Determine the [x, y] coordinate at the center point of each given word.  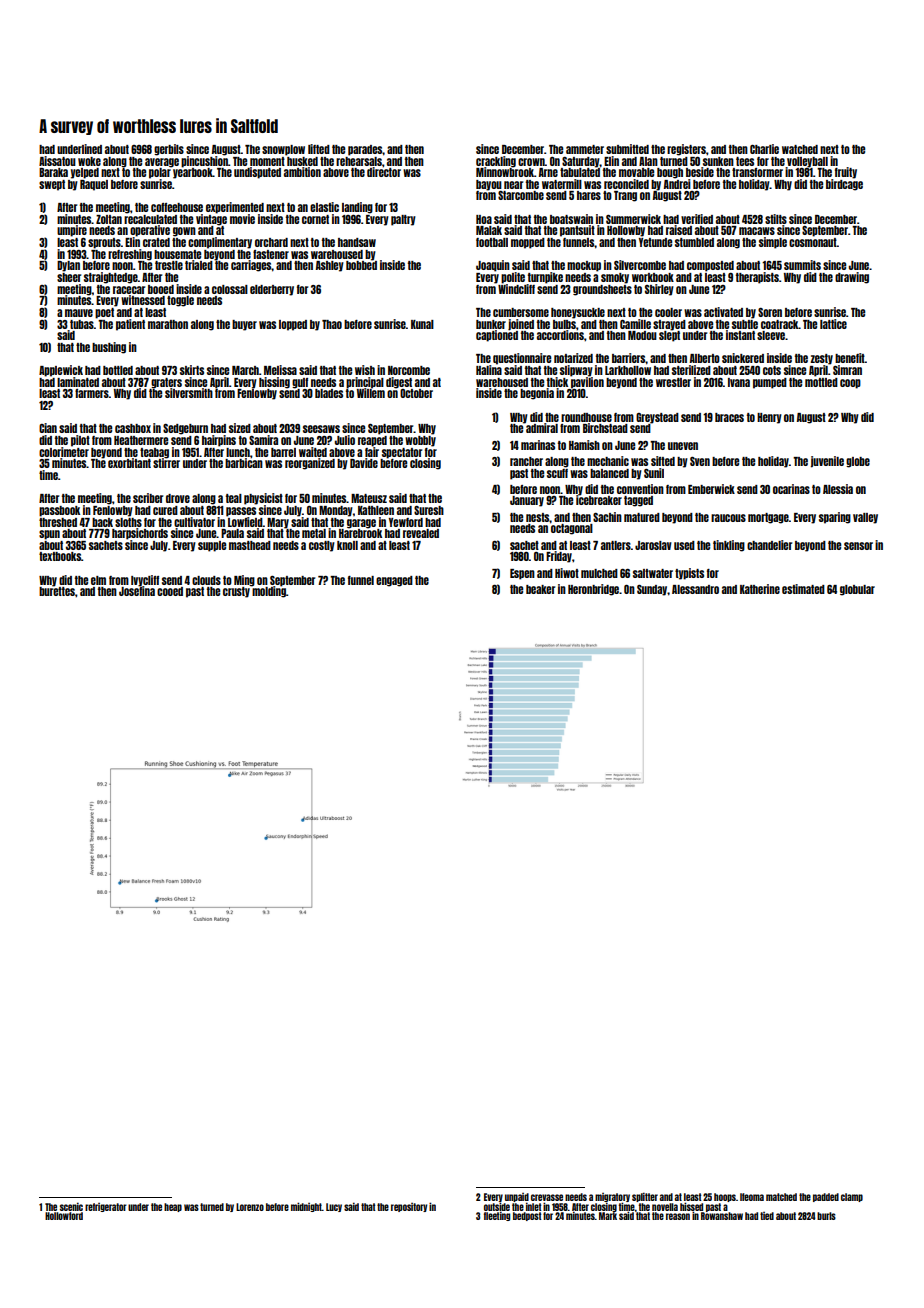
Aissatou [57, 161]
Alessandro [695, 589]
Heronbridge [593, 590]
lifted [319, 149]
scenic [71, 1206]
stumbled [694, 242]
